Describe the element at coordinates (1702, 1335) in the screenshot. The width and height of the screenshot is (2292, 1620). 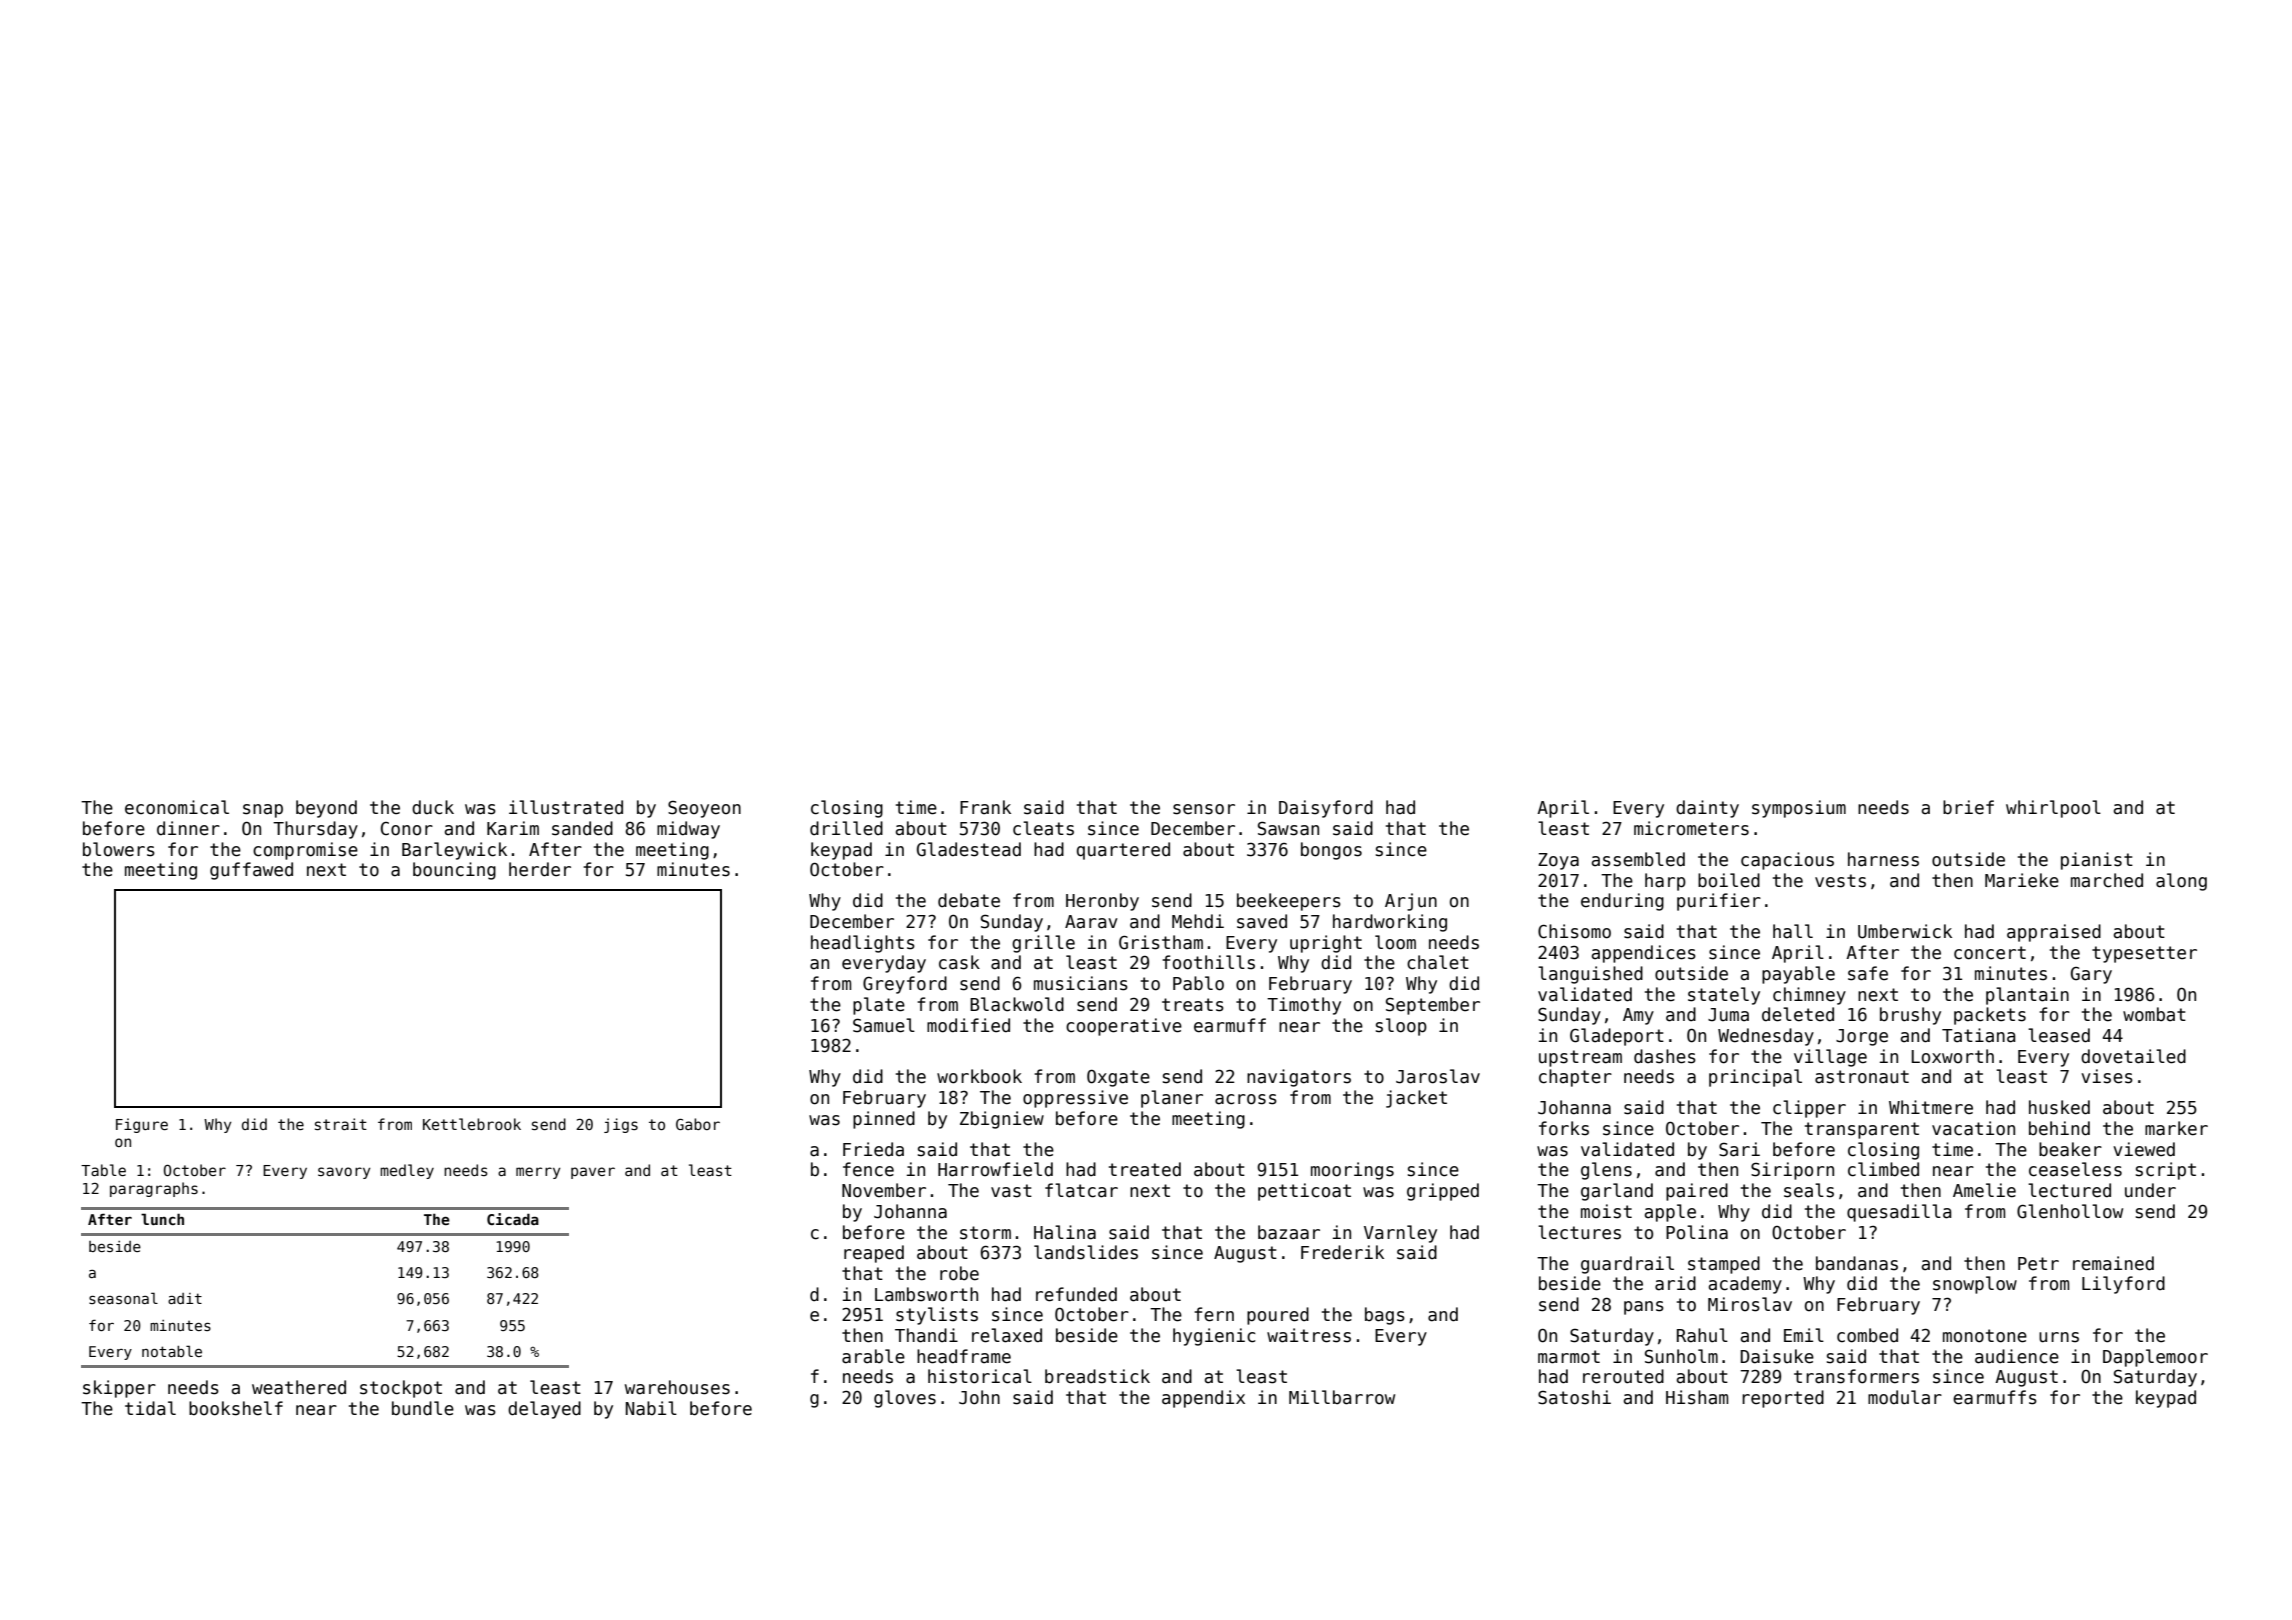
I see `Rahul` at that location.
